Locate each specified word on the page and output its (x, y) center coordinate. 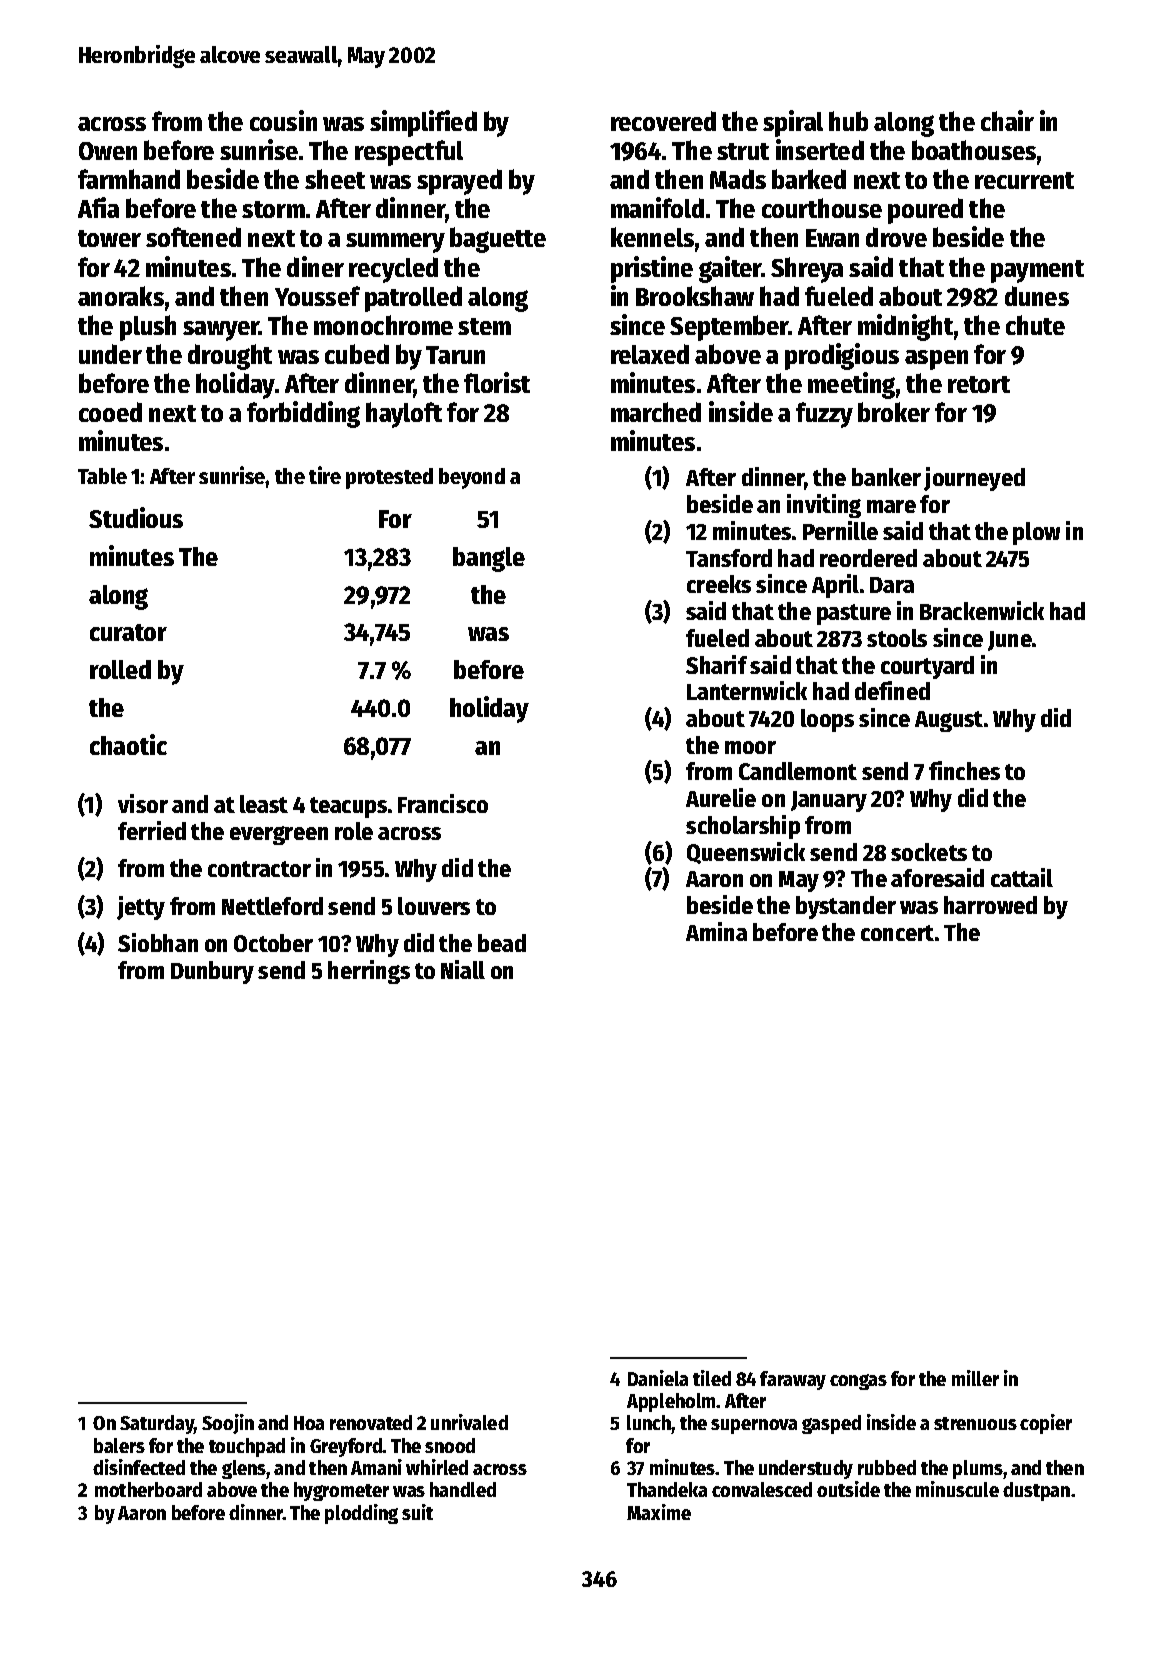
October (273, 943)
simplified (423, 123)
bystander (846, 907)
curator (128, 632)
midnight (905, 327)
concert (897, 933)
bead (502, 943)
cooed (110, 412)
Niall (463, 969)
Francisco (443, 803)
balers (119, 1445)
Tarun (455, 355)
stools (897, 638)
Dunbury (212, 972)
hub (848, 121)
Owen (108, 151)
